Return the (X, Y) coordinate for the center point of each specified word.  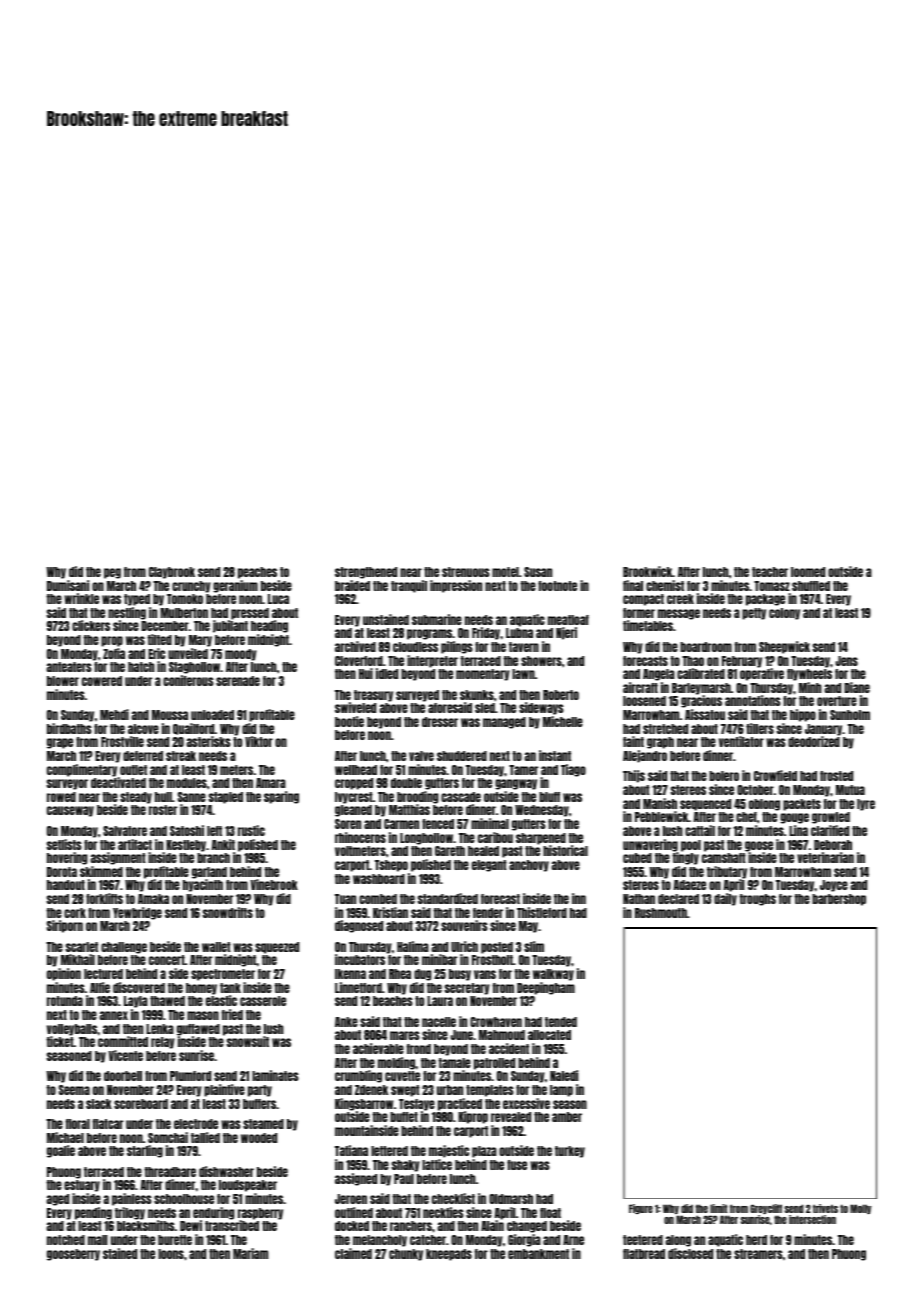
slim (534, 946)
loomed (808, 572)
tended (561, 1022)
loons (171, 1254)
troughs (757, 900)
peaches (257, 573)
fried (232, 1014)
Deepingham (546, 988)
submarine (437, 619)
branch (213, 858)
